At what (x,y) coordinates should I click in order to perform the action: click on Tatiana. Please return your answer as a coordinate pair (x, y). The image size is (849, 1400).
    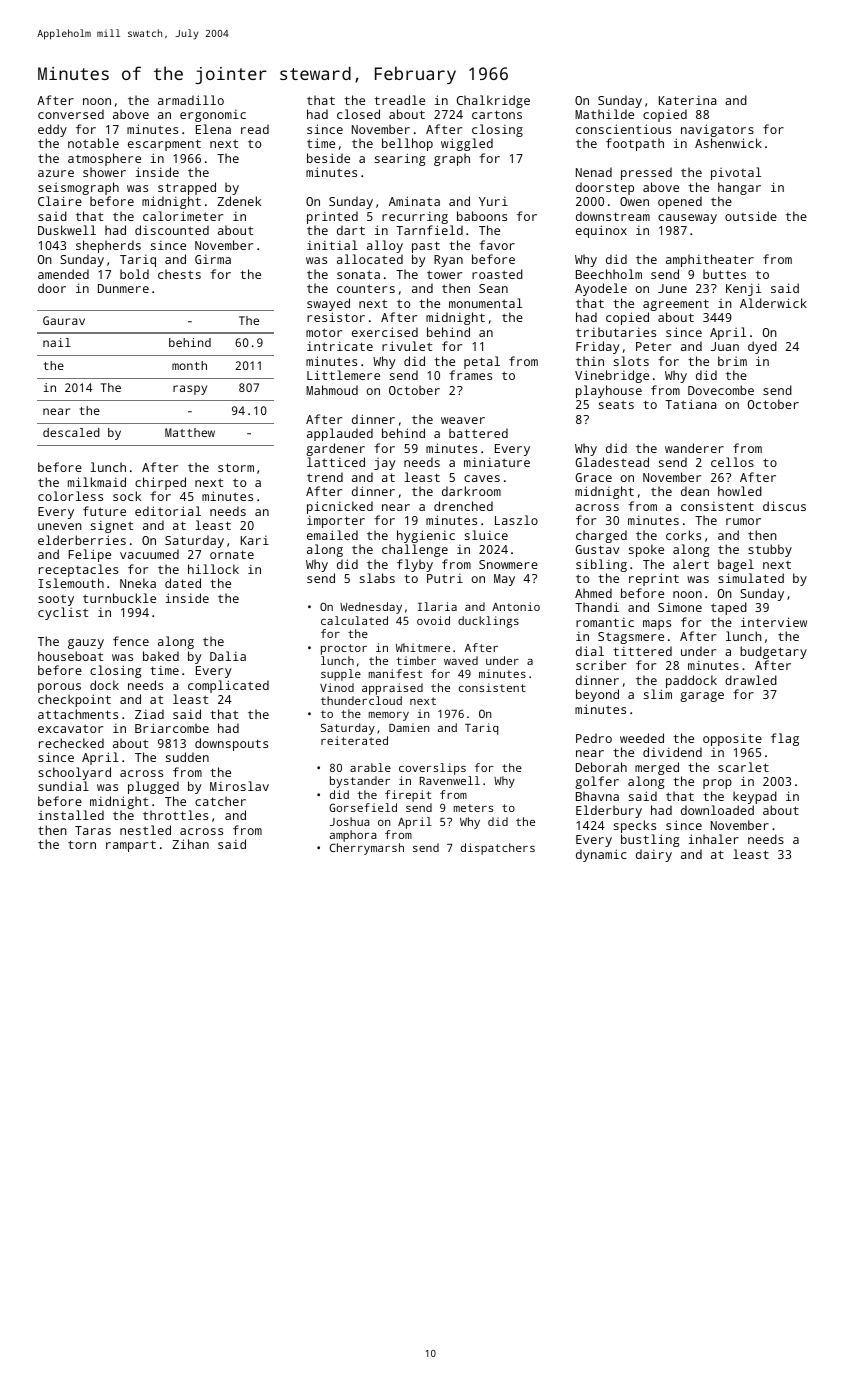
    Looking at the image, I should click on (691, 404).
